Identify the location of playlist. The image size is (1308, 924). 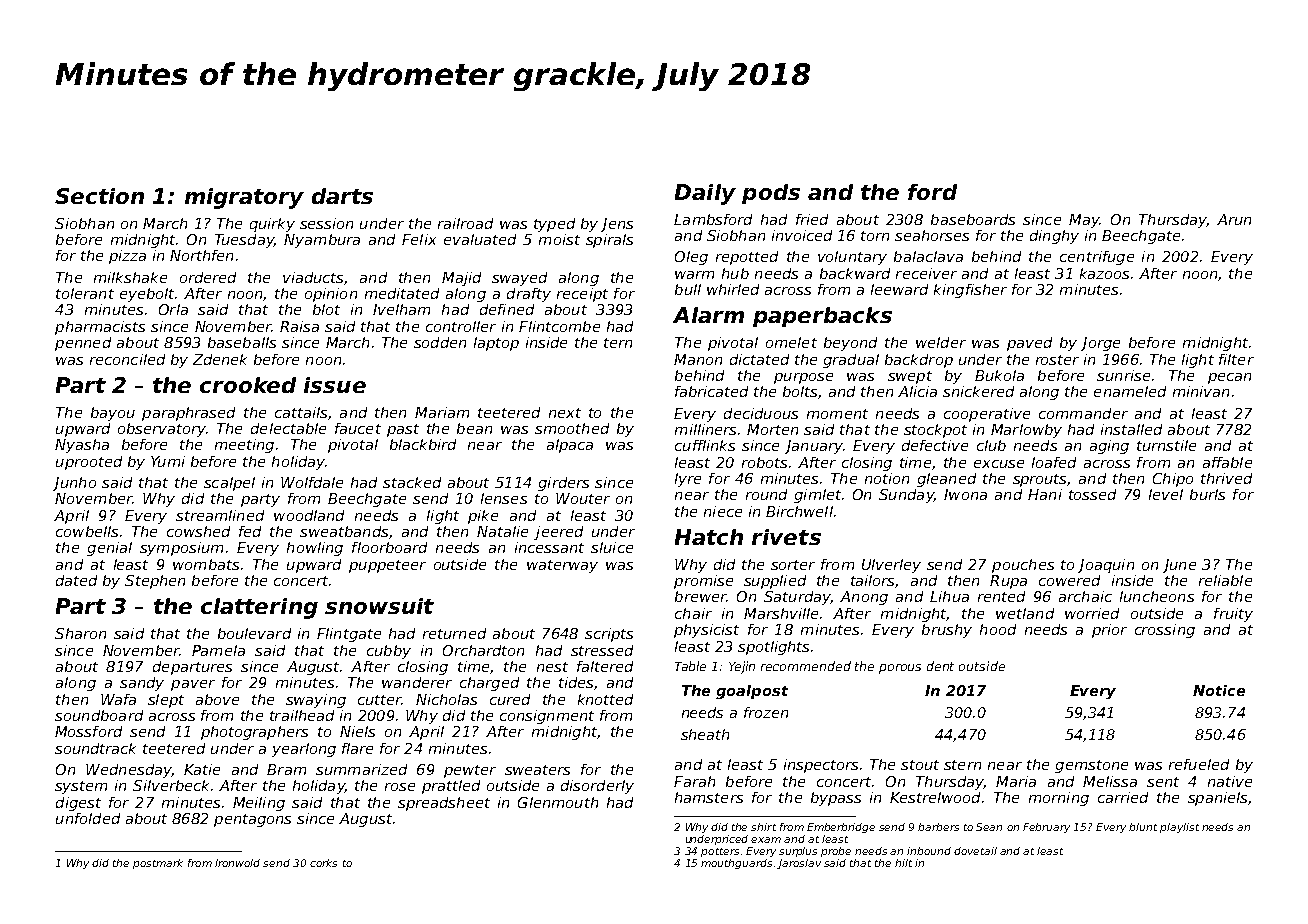
(1179, 828).
